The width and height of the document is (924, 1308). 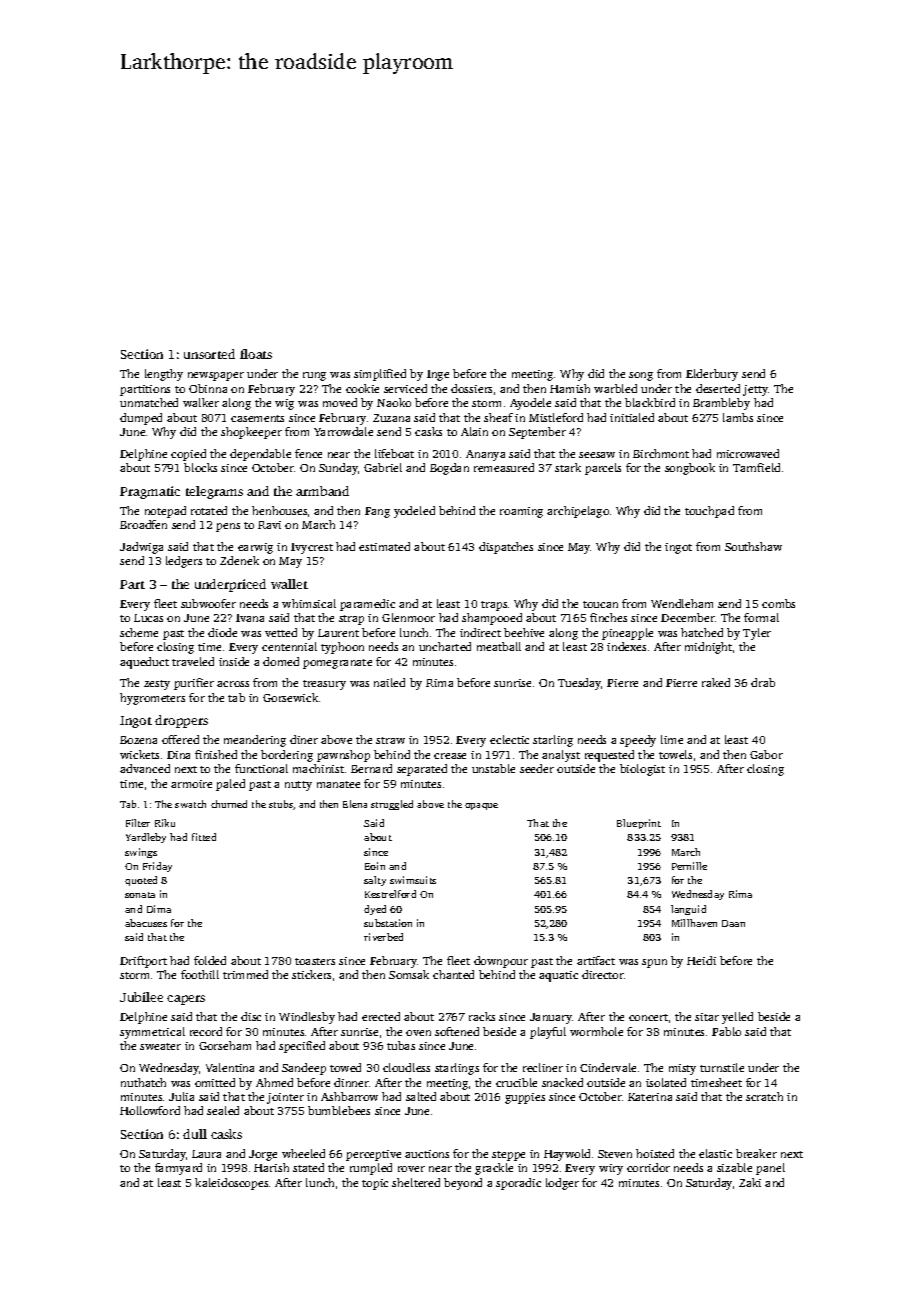 I want to click on hygrometers, so click(x=152, y=699).
